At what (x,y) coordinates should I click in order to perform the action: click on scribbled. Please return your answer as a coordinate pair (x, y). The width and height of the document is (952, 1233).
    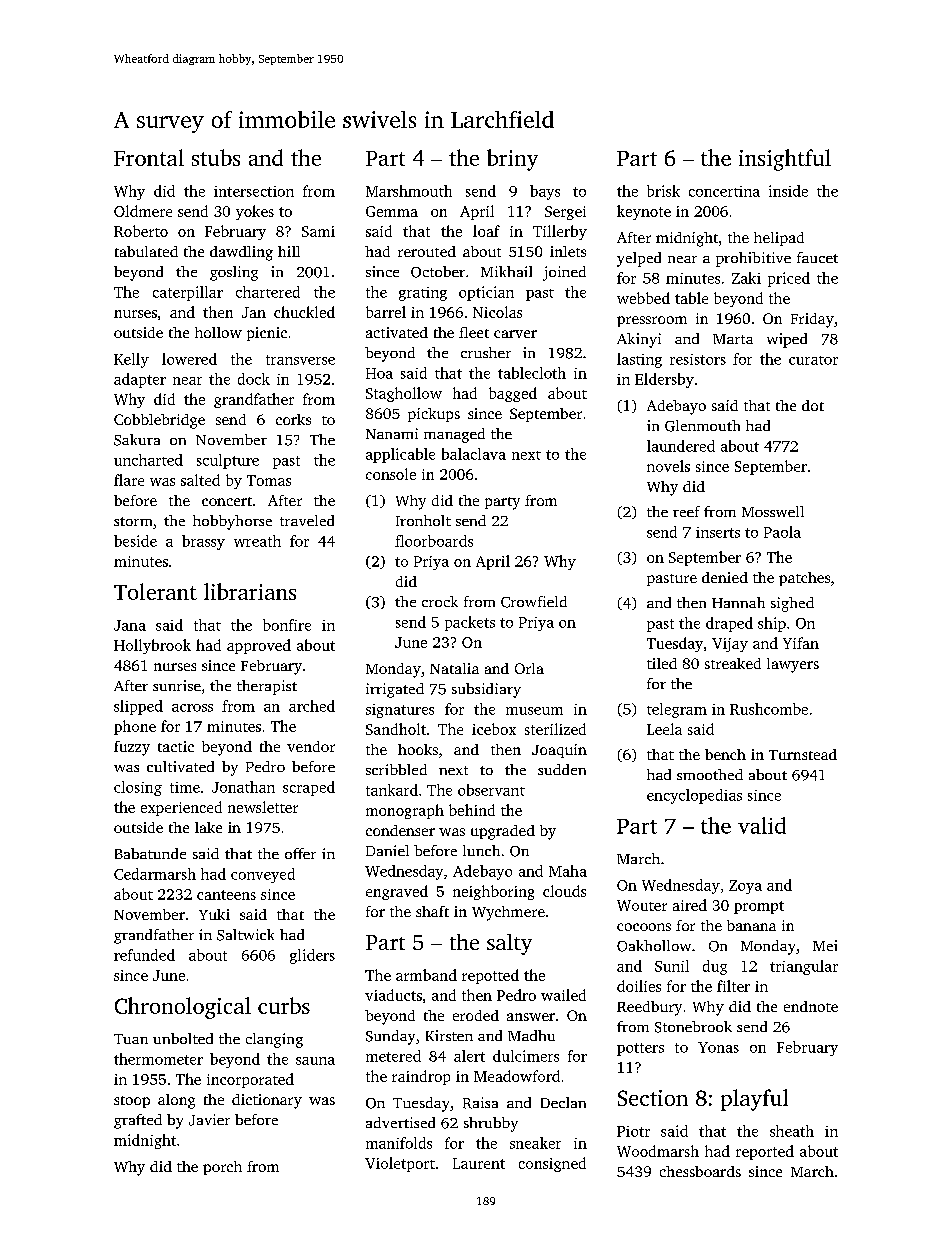
    Looking at the image, I should click on (396, 769).
